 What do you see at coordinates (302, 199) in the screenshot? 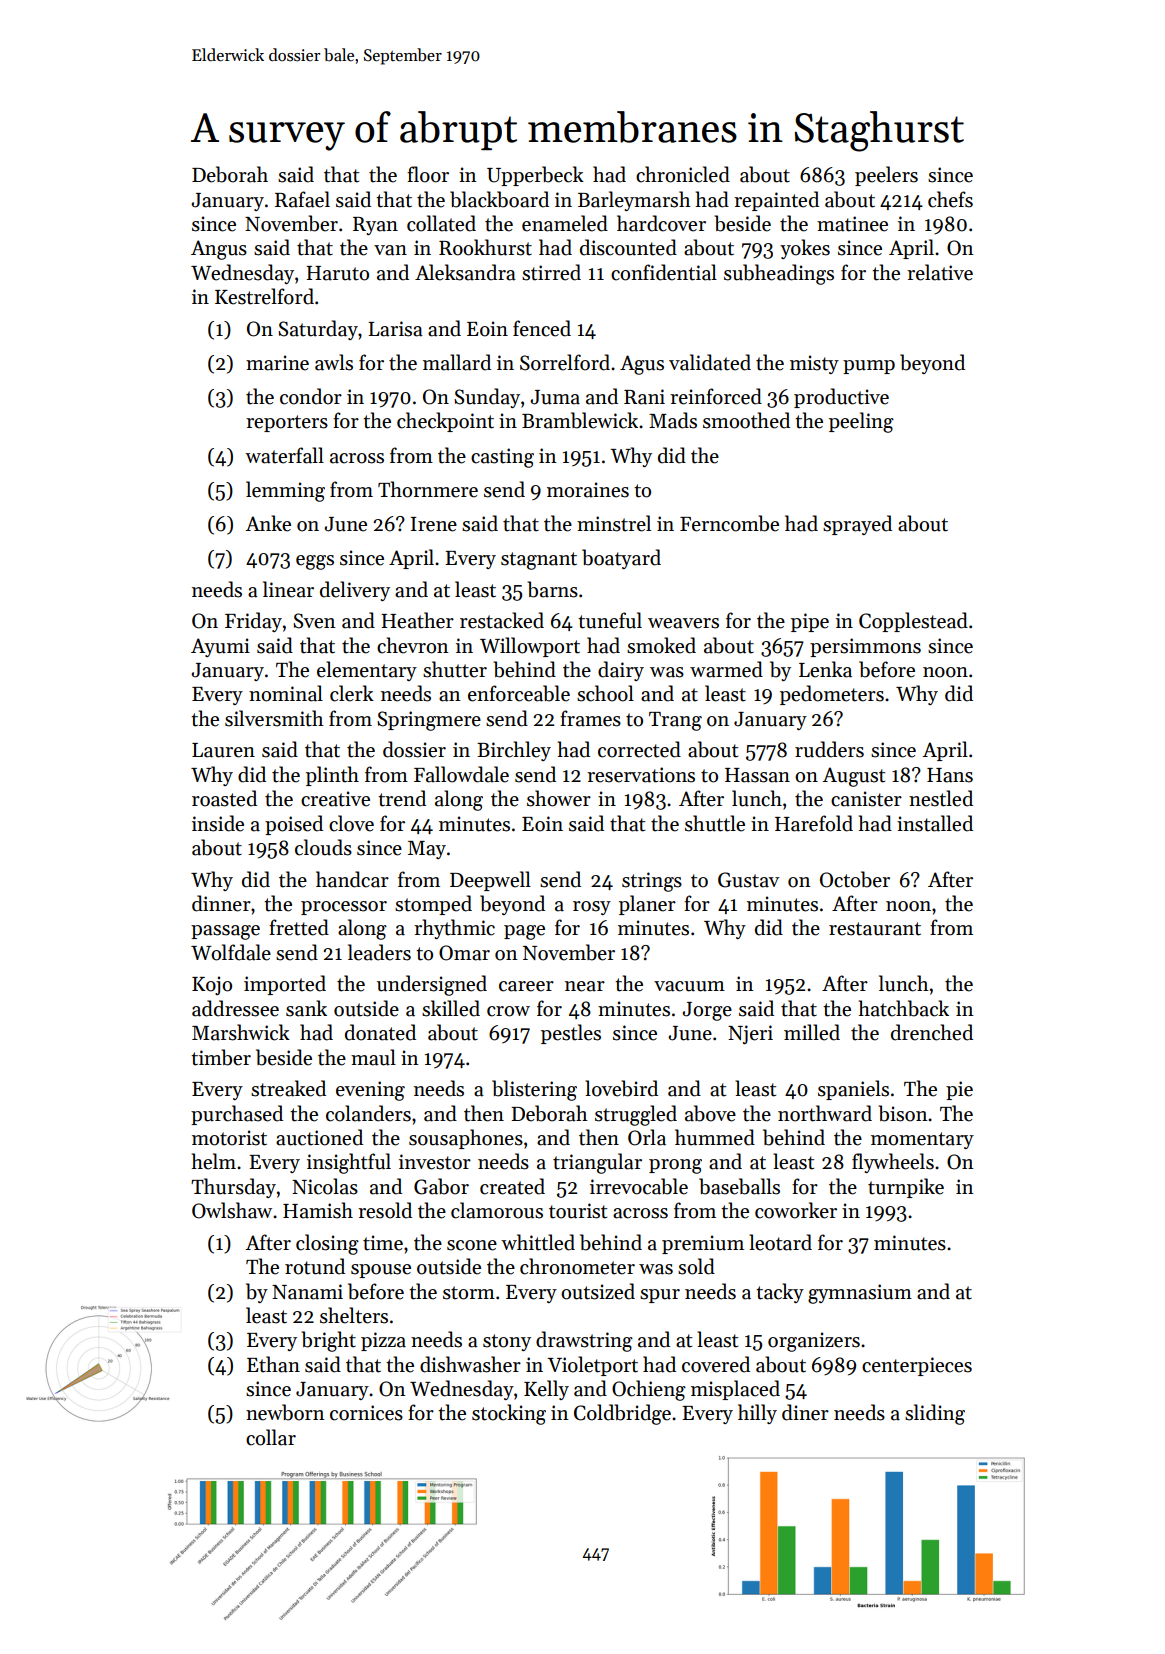
I see `Rafael` at bounding box center [302, 199].
